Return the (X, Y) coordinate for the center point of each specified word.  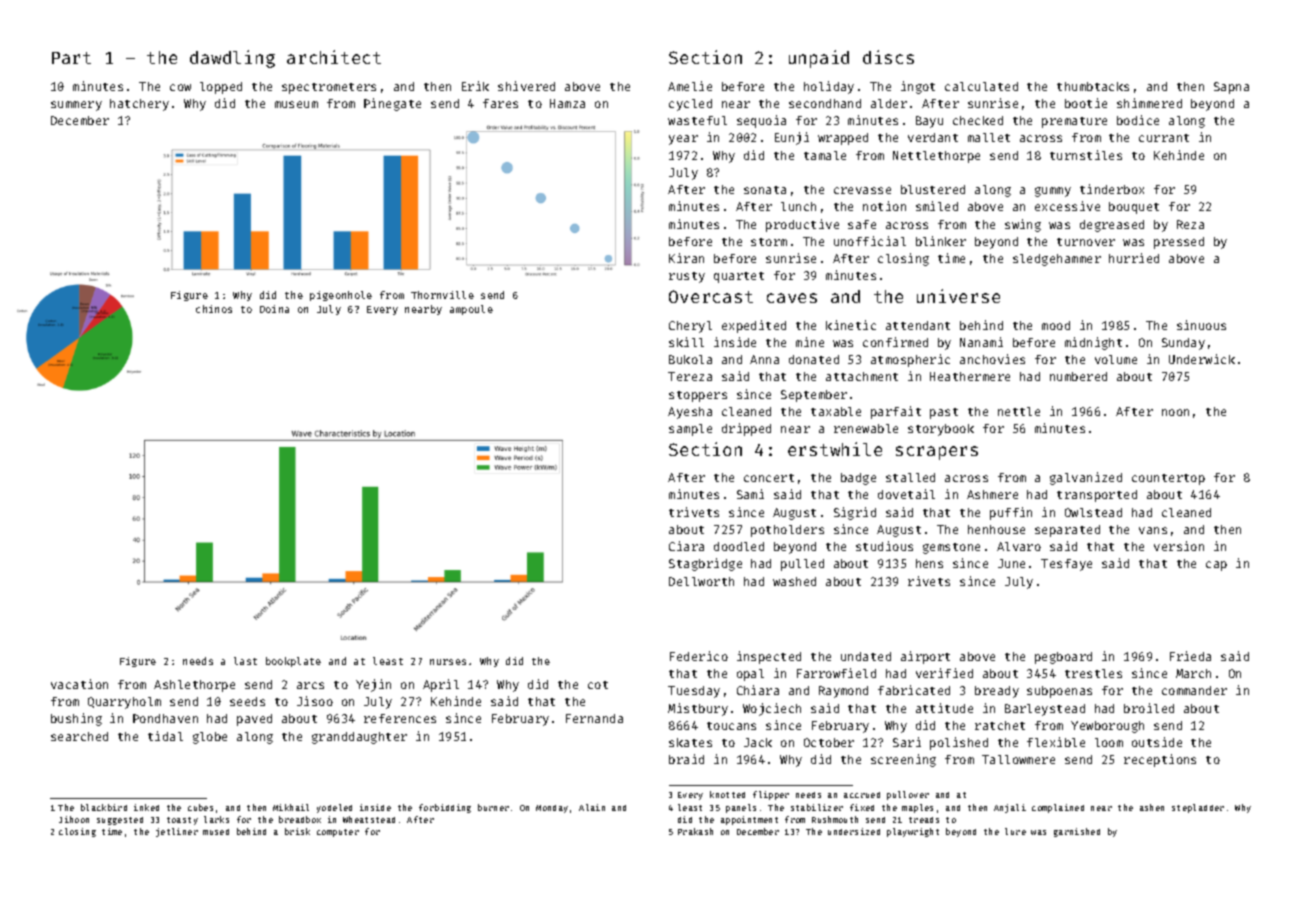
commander (1194, 690)
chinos (214, 309)
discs (888, 57)
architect (334, 57)
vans (1153, 530)
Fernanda (594, 718)
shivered (526, 86)
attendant (918, 325)
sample (690, 430)
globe (210, 738)
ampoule (471, 310)
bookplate (293, 662)
